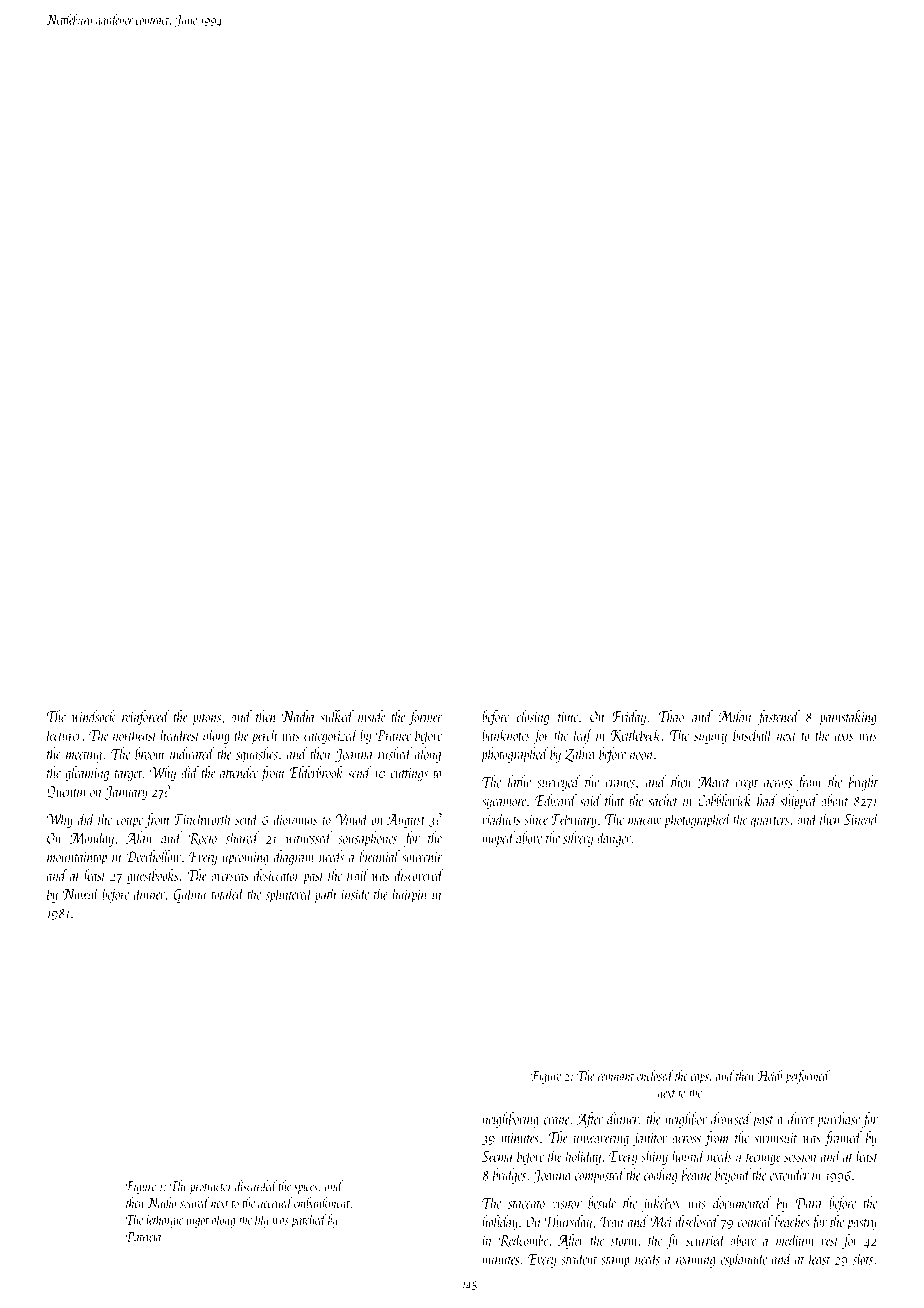 Image resolution: width=924 pixels, height=1308 pixels. What do you see at coordinates (848, 718) in the screenshot?
I see `painstaking` at bounding box center [848, 718].
